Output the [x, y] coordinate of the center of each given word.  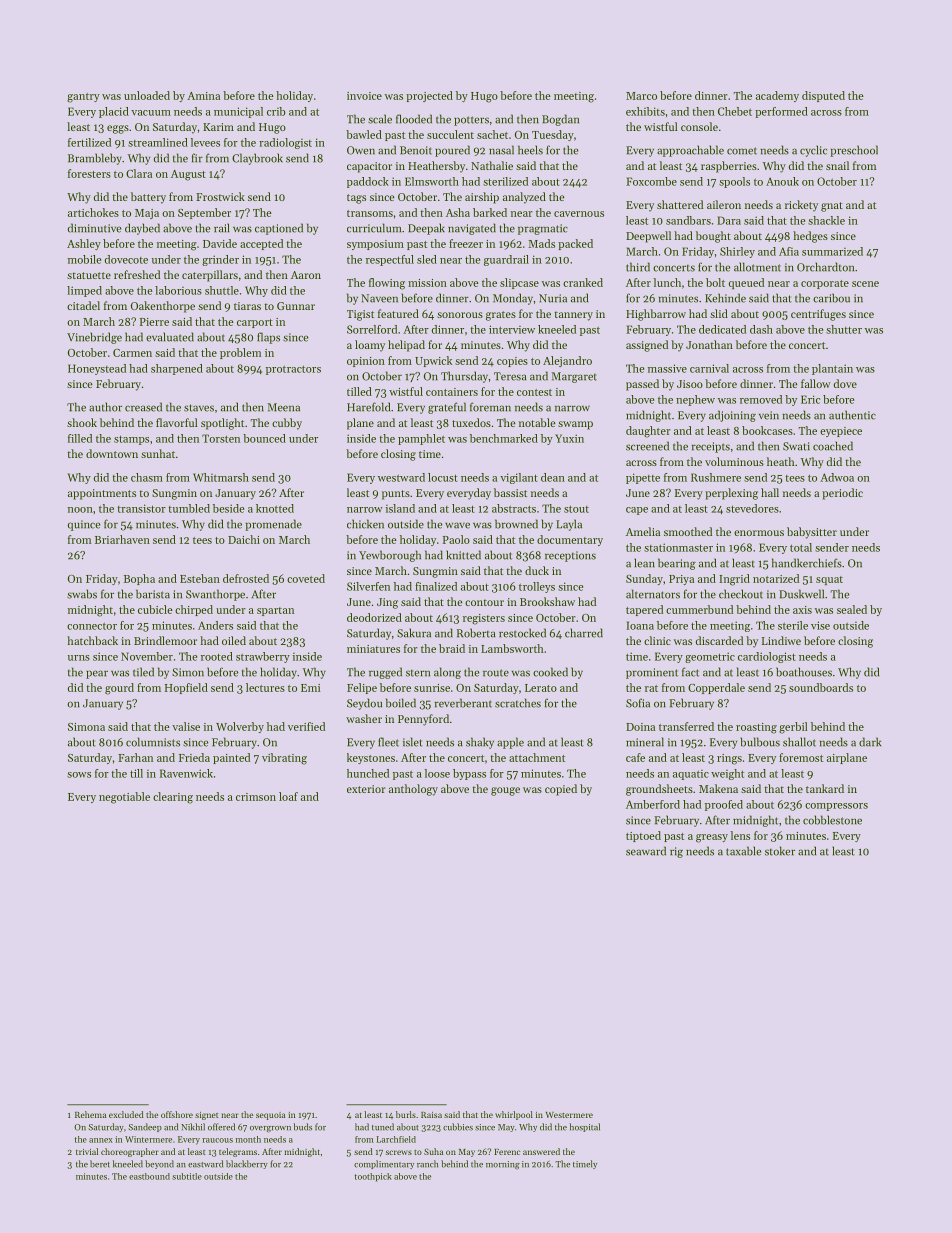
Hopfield [186, 688]
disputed [823, 96]
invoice [364, 96]
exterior [366, 789]
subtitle [187, 1176]
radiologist [285, 143]
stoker [780, 851]
